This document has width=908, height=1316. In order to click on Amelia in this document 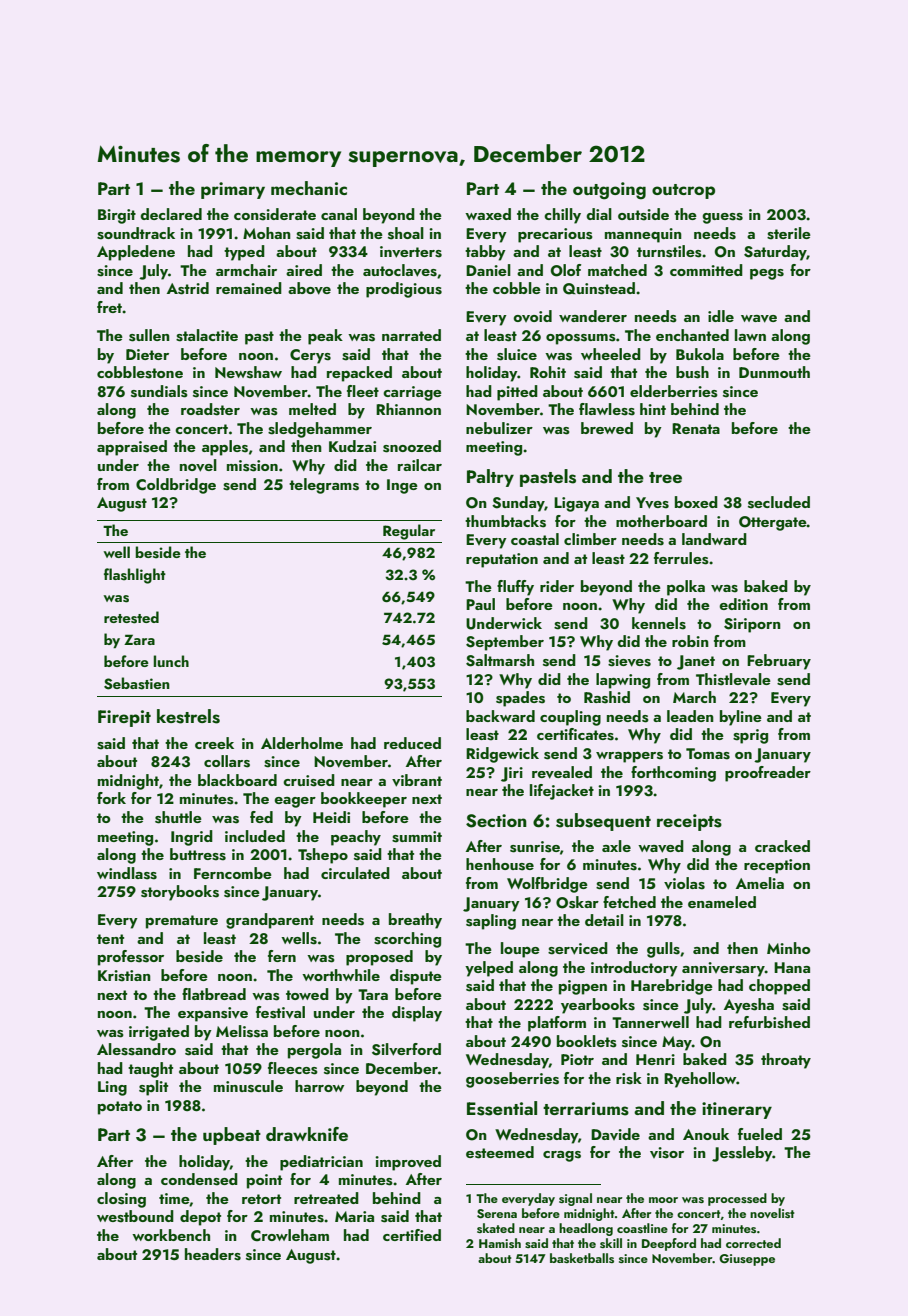, I will do `click(760, 883)`.
